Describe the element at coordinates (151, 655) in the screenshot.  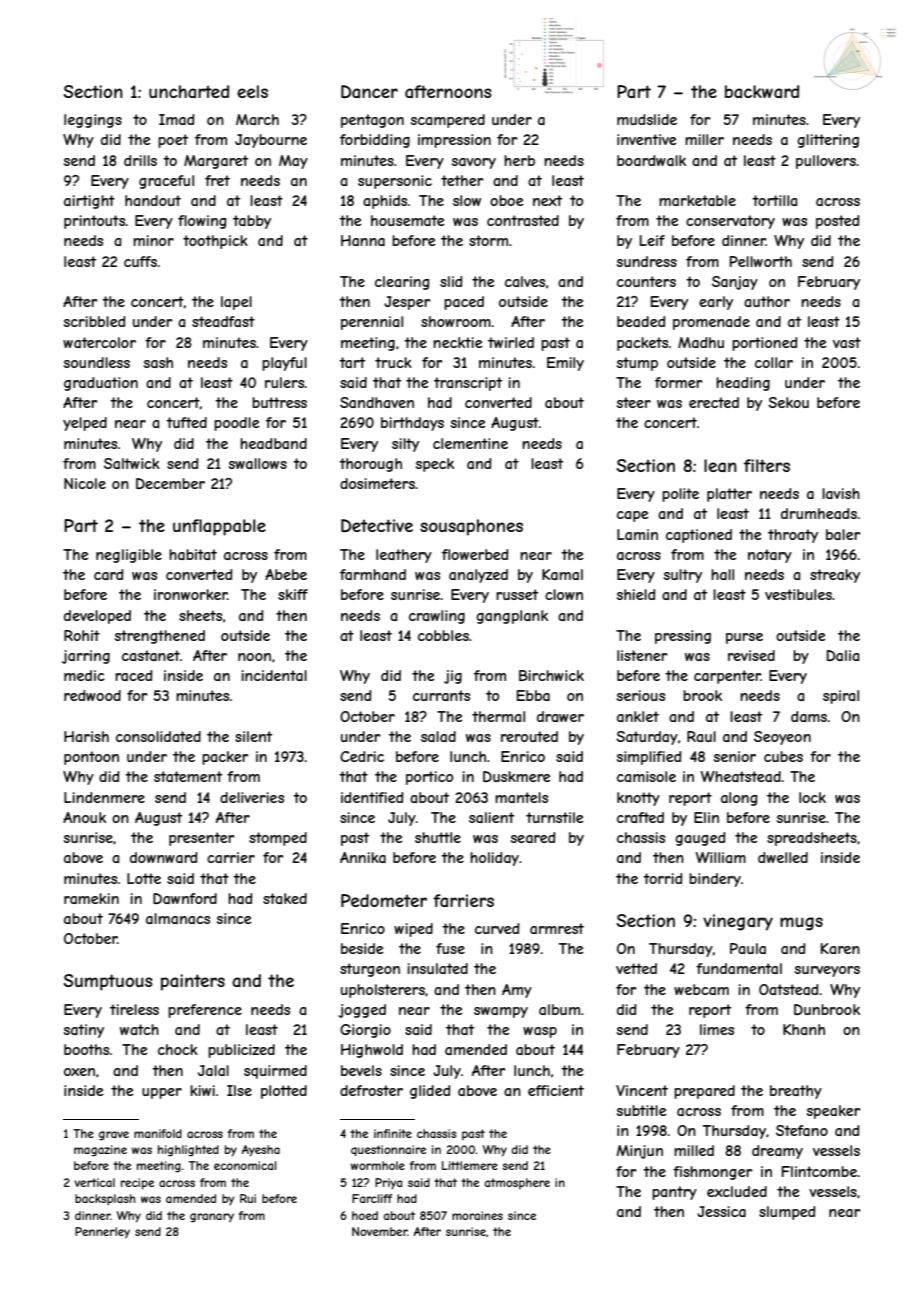
I see `castanet` at that location.
